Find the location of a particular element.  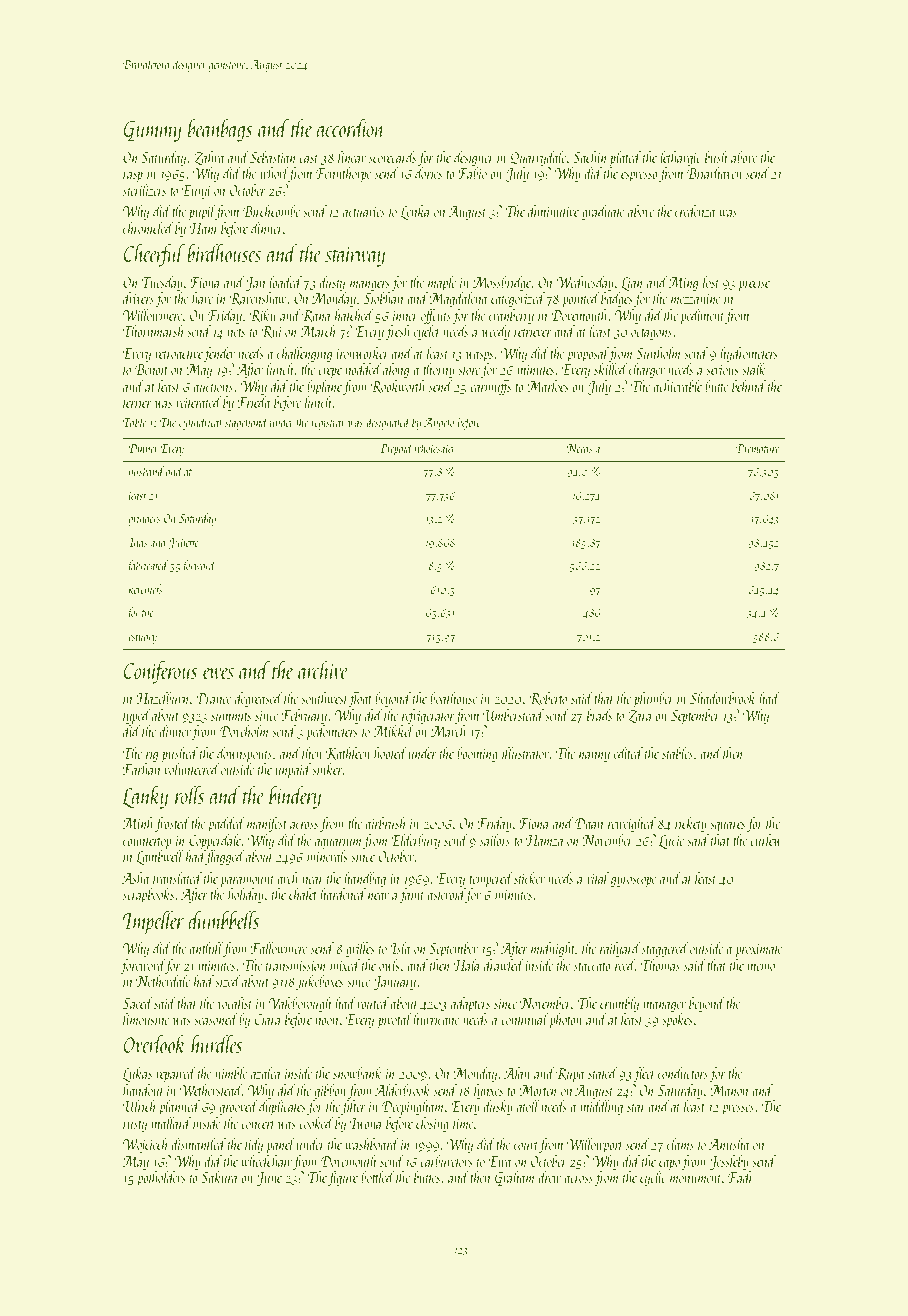

fresh is located at coordinates (397, 332).
